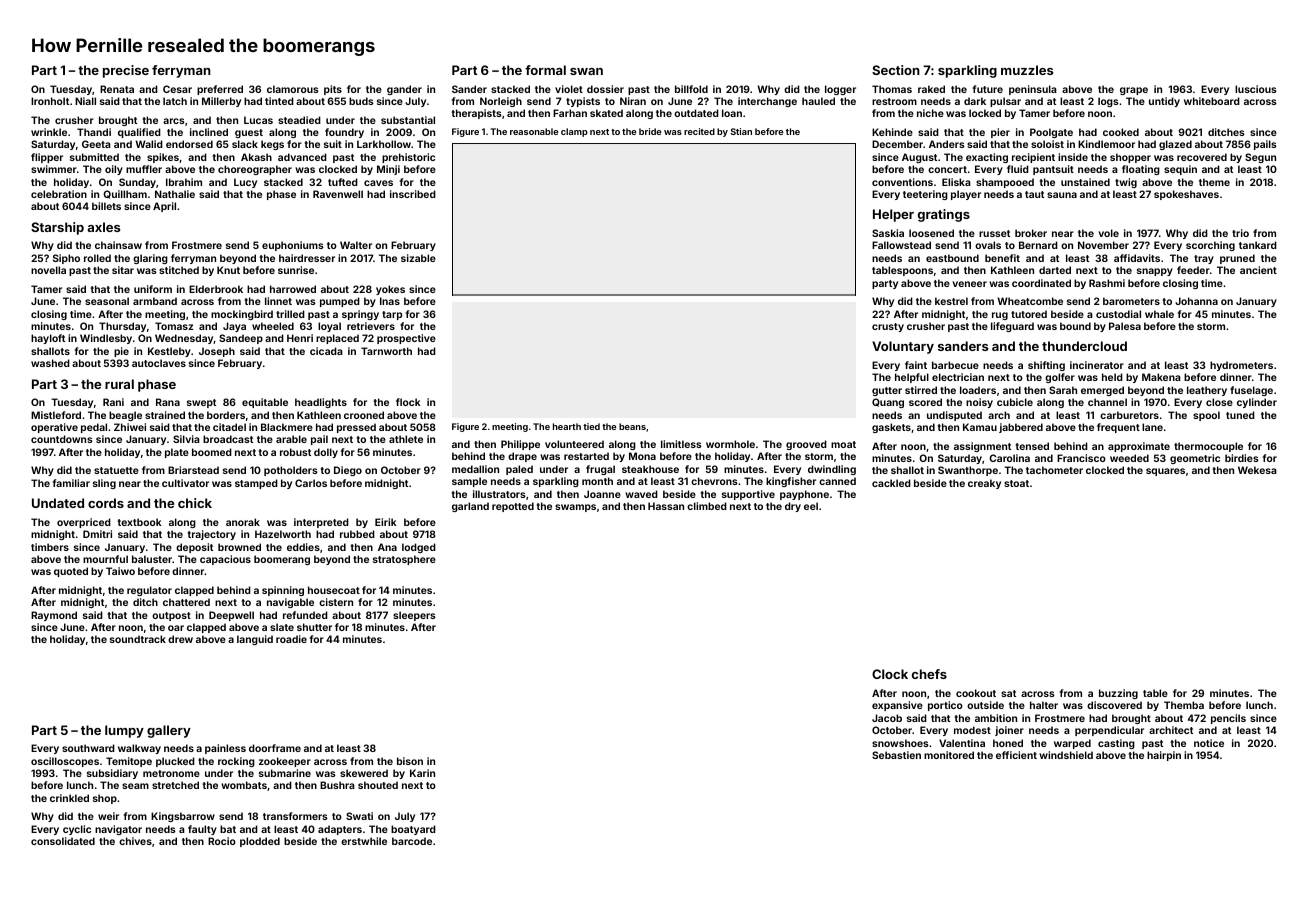 The image size is (1308, 924). I want to click on hairpin, so click(1164, 756).
